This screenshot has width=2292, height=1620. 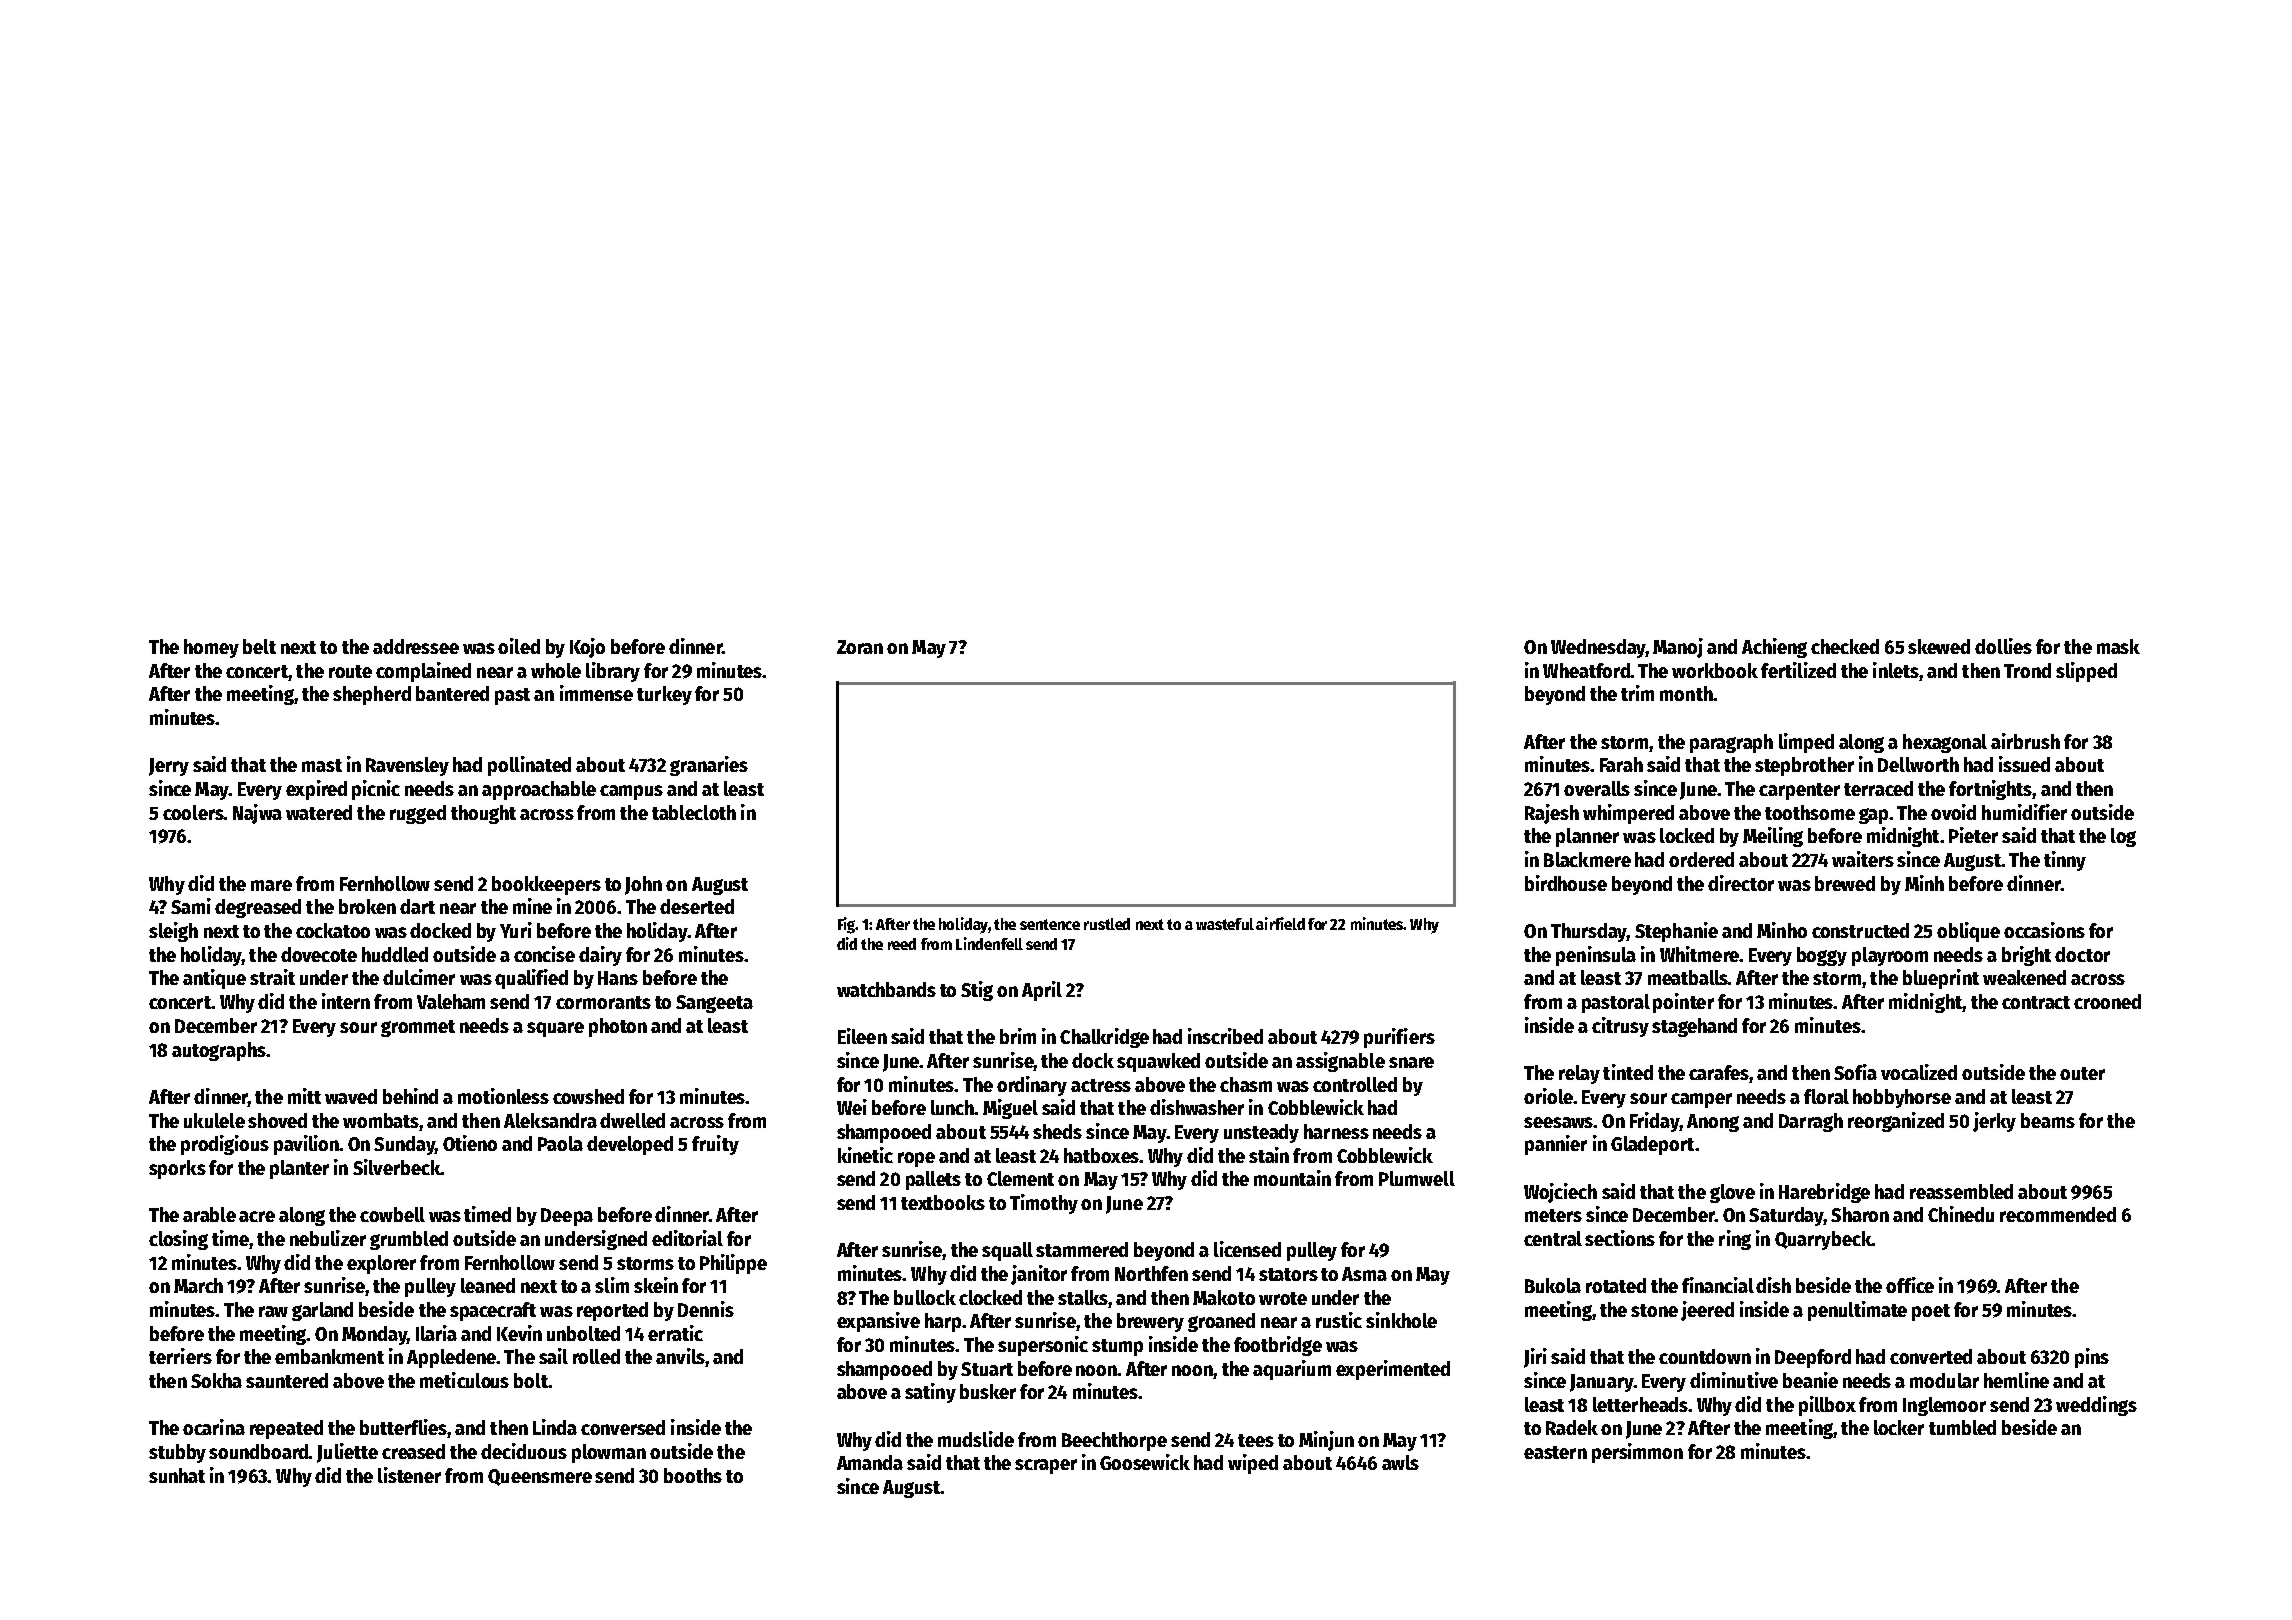 What do you see at coordinates (1637, 1453) in the screenshot?
I see `persimmon` at bounding box center [1637, 1453].
